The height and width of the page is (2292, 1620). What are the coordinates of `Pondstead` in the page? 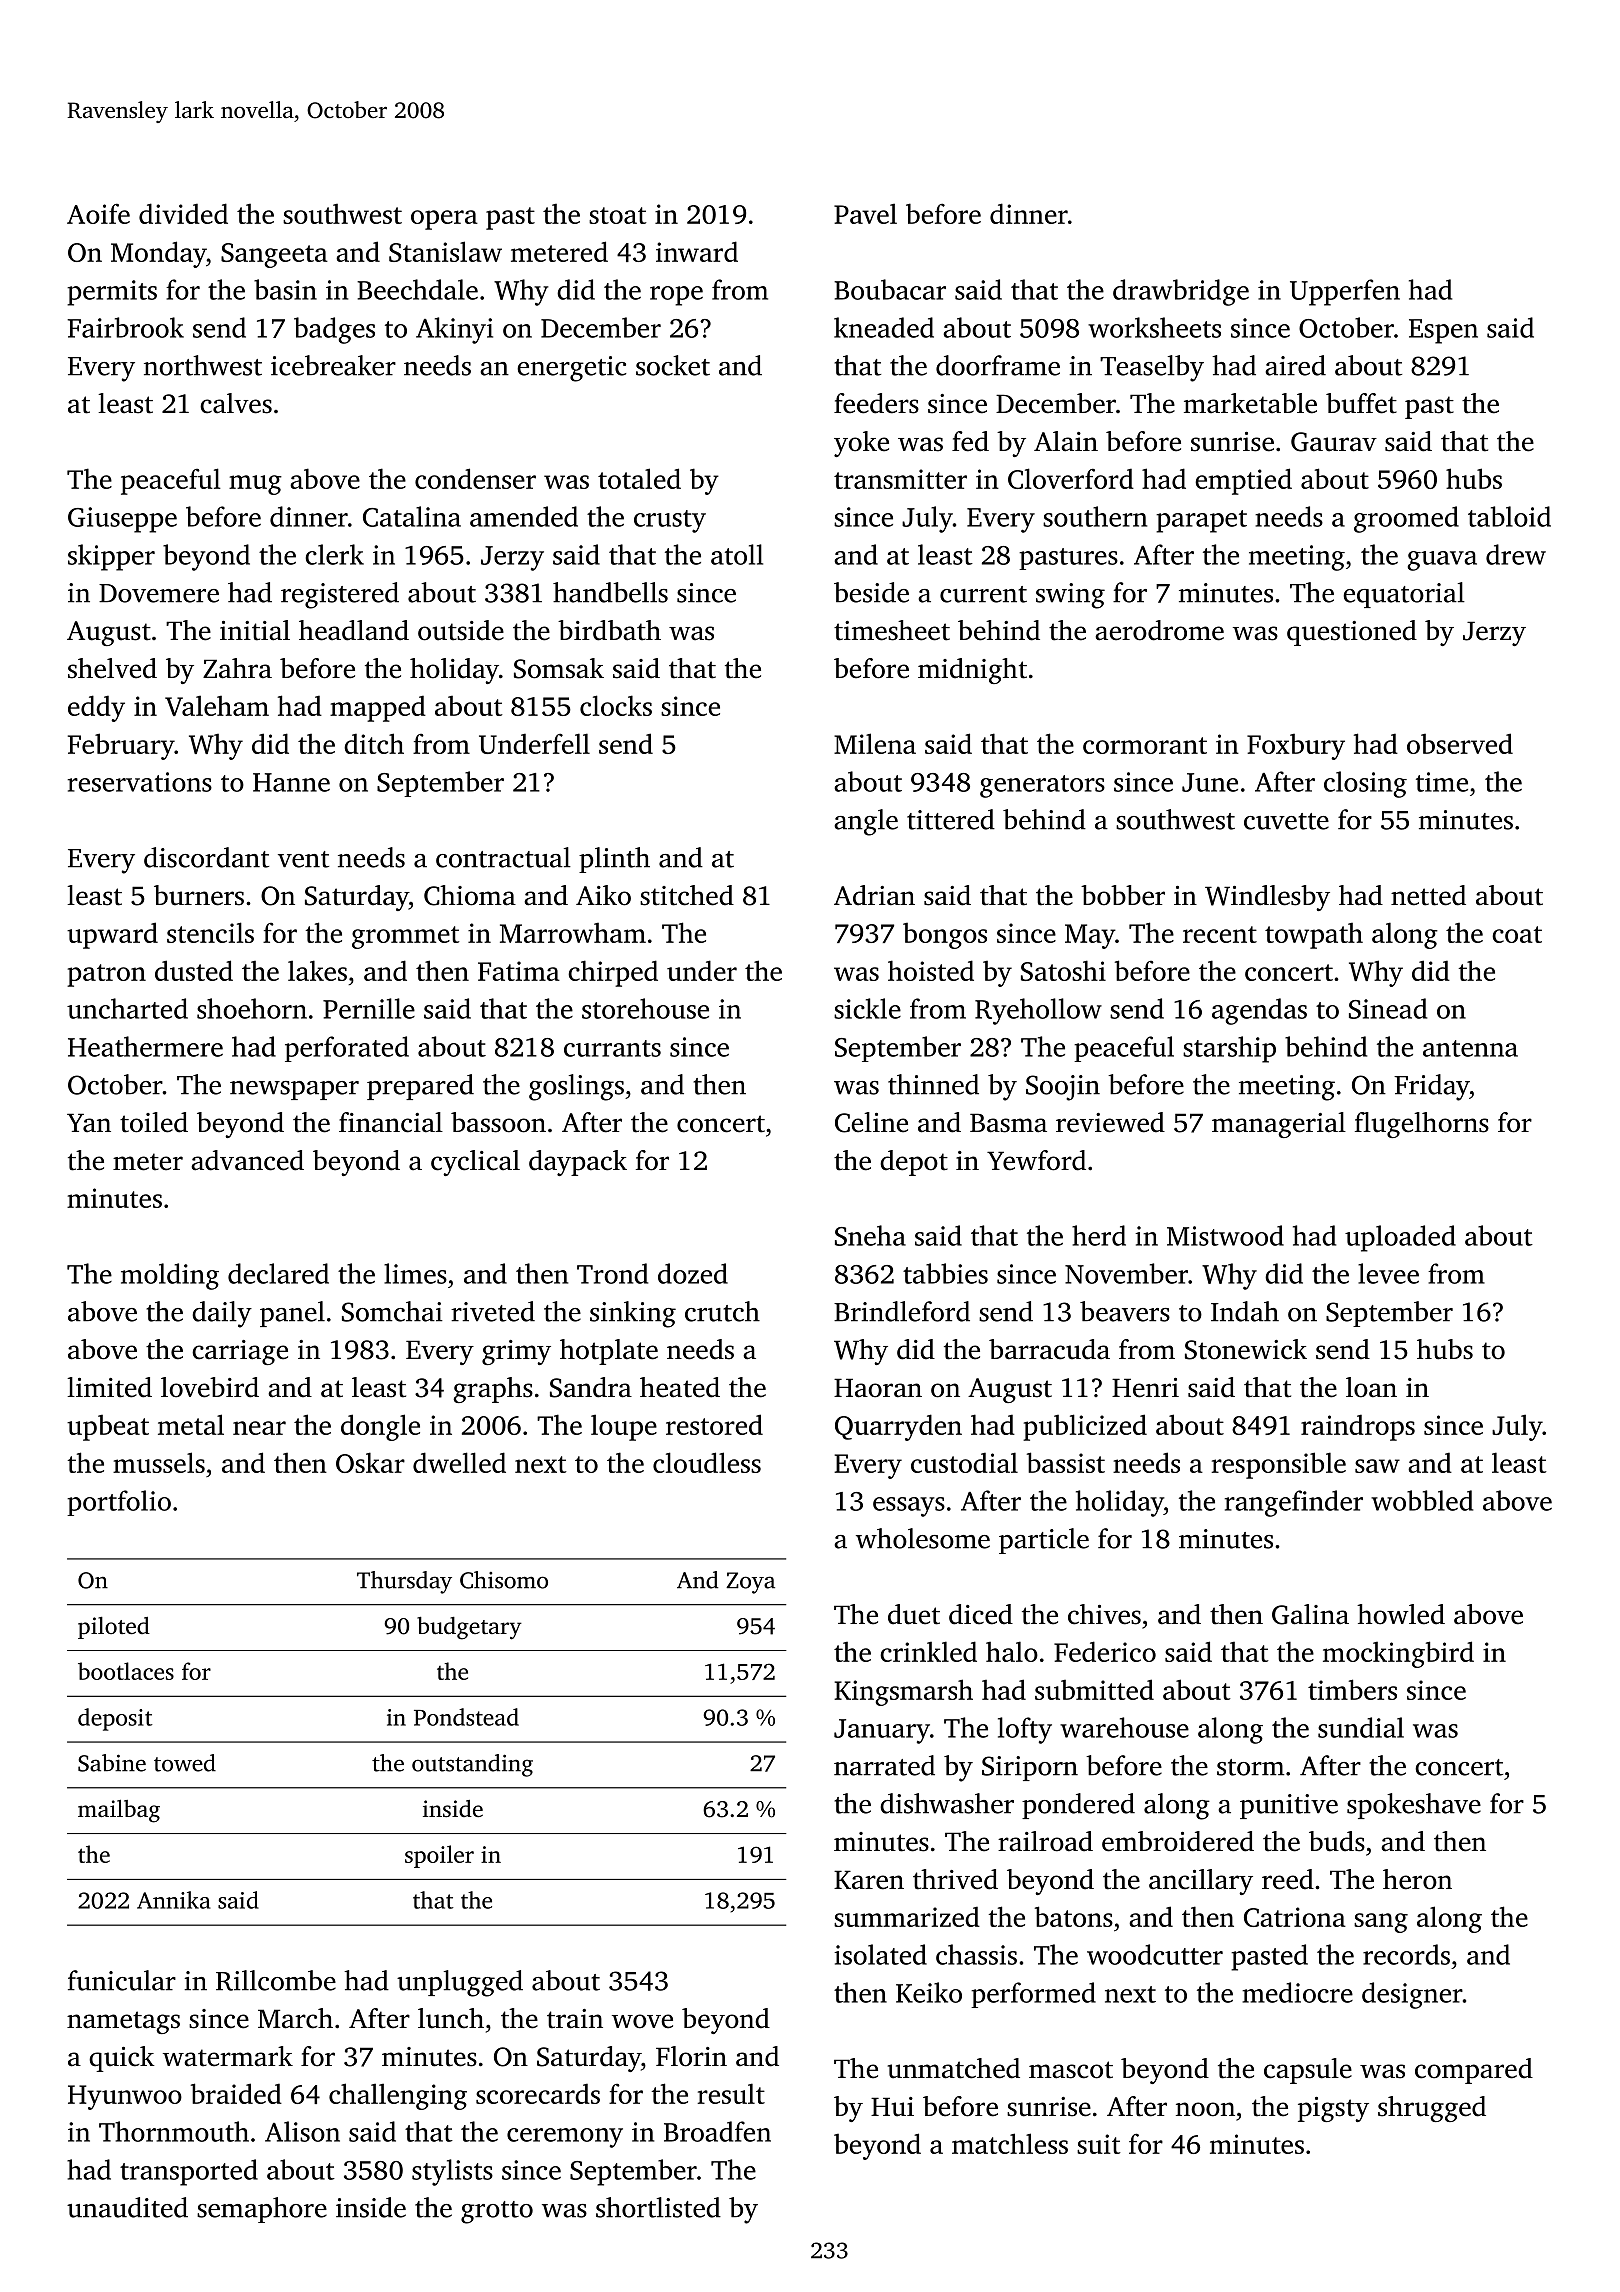 It's located at (466, 1717).
